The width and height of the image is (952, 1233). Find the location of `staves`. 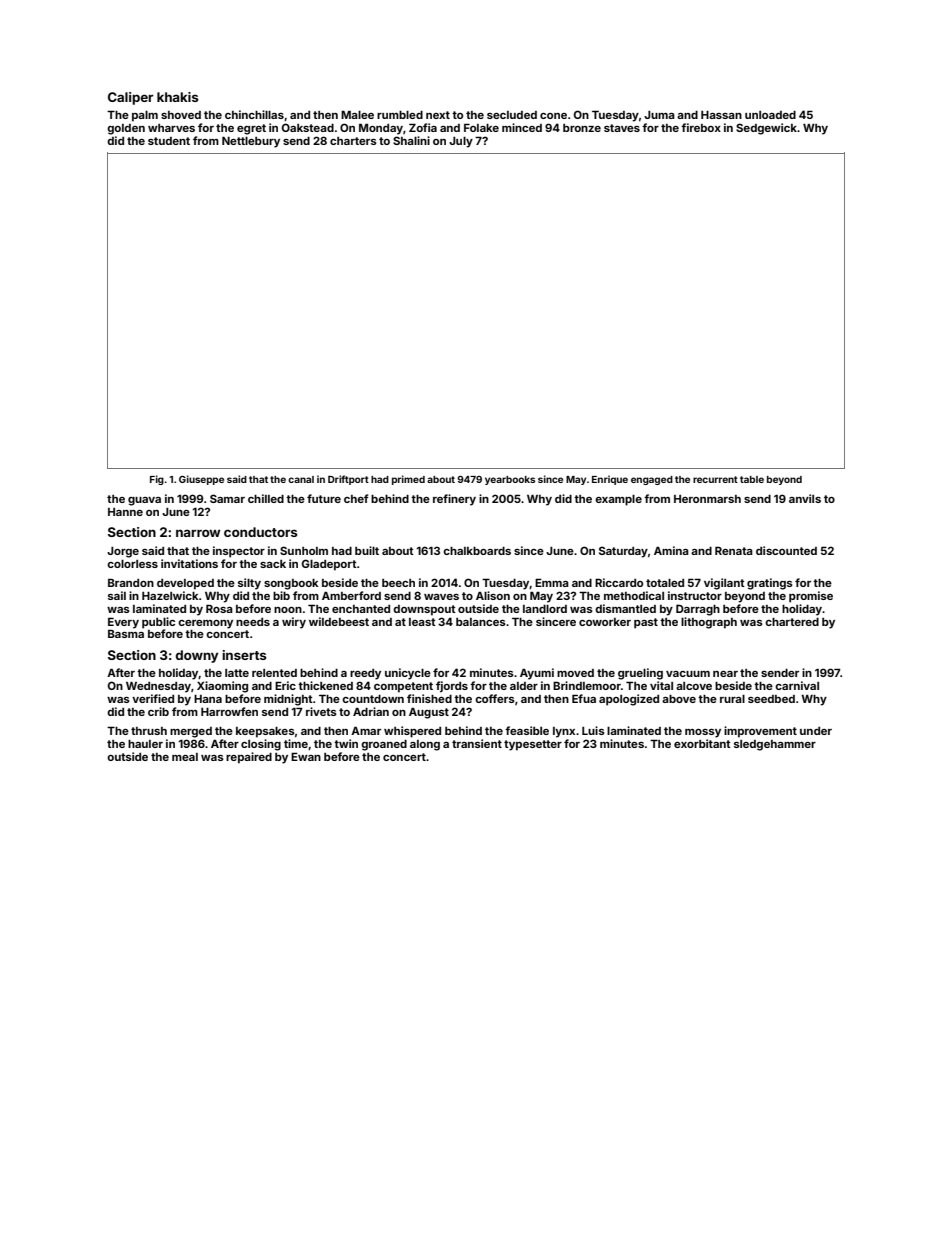

staves is located at coordinates (622, 128).
